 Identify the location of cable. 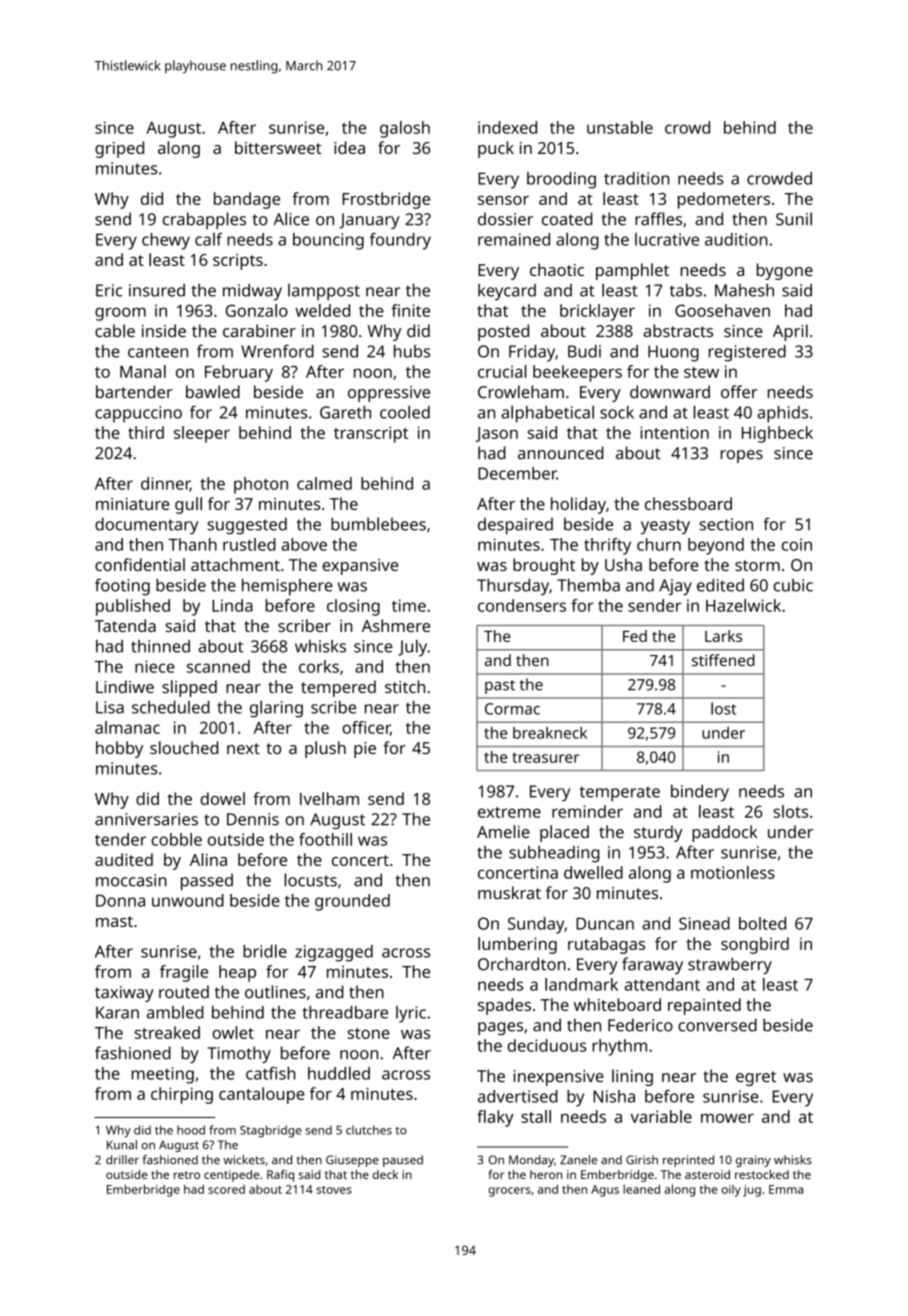
(115, 331).
